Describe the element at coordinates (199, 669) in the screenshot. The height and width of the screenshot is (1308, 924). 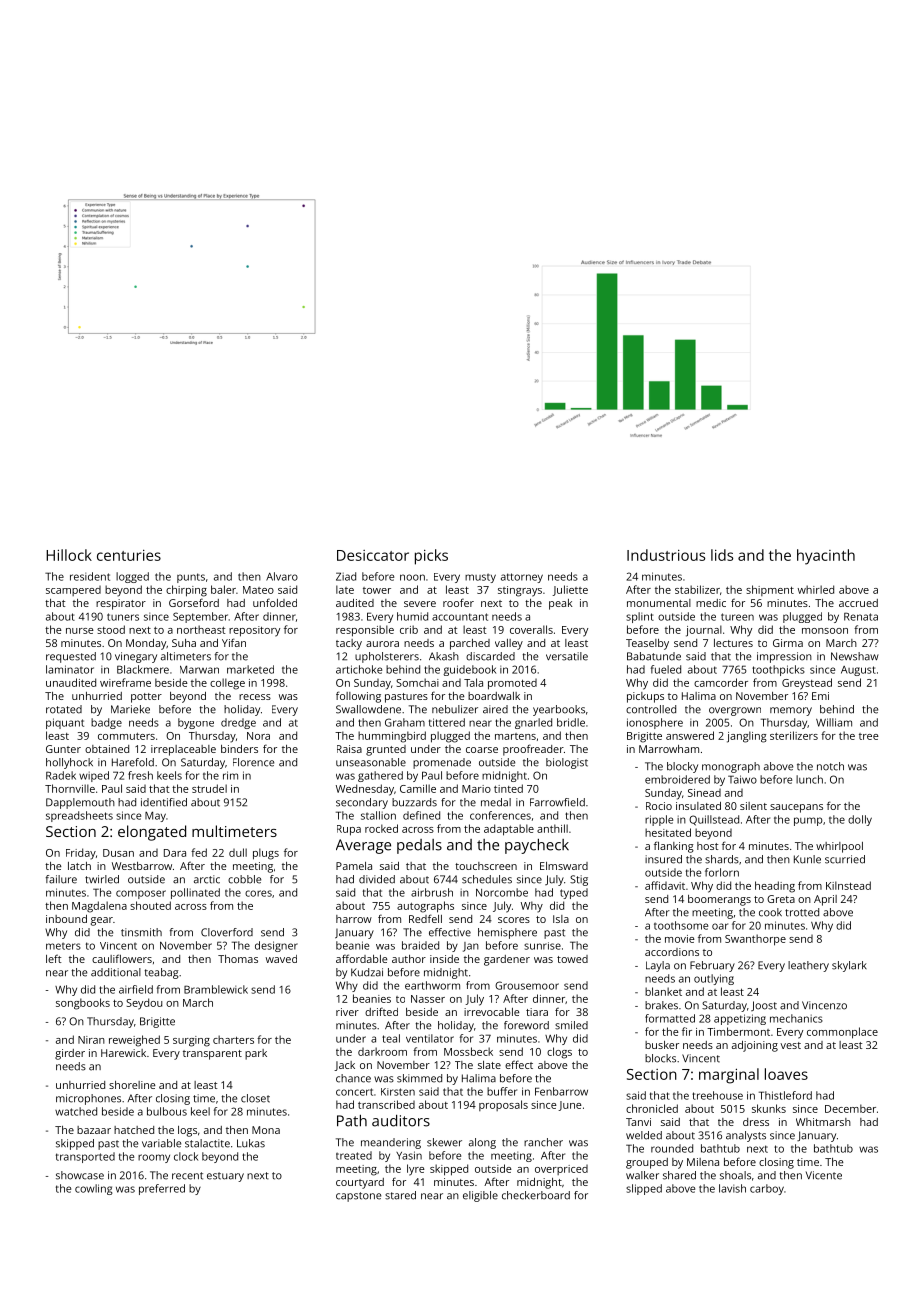
I see `Marwan` at that location.
